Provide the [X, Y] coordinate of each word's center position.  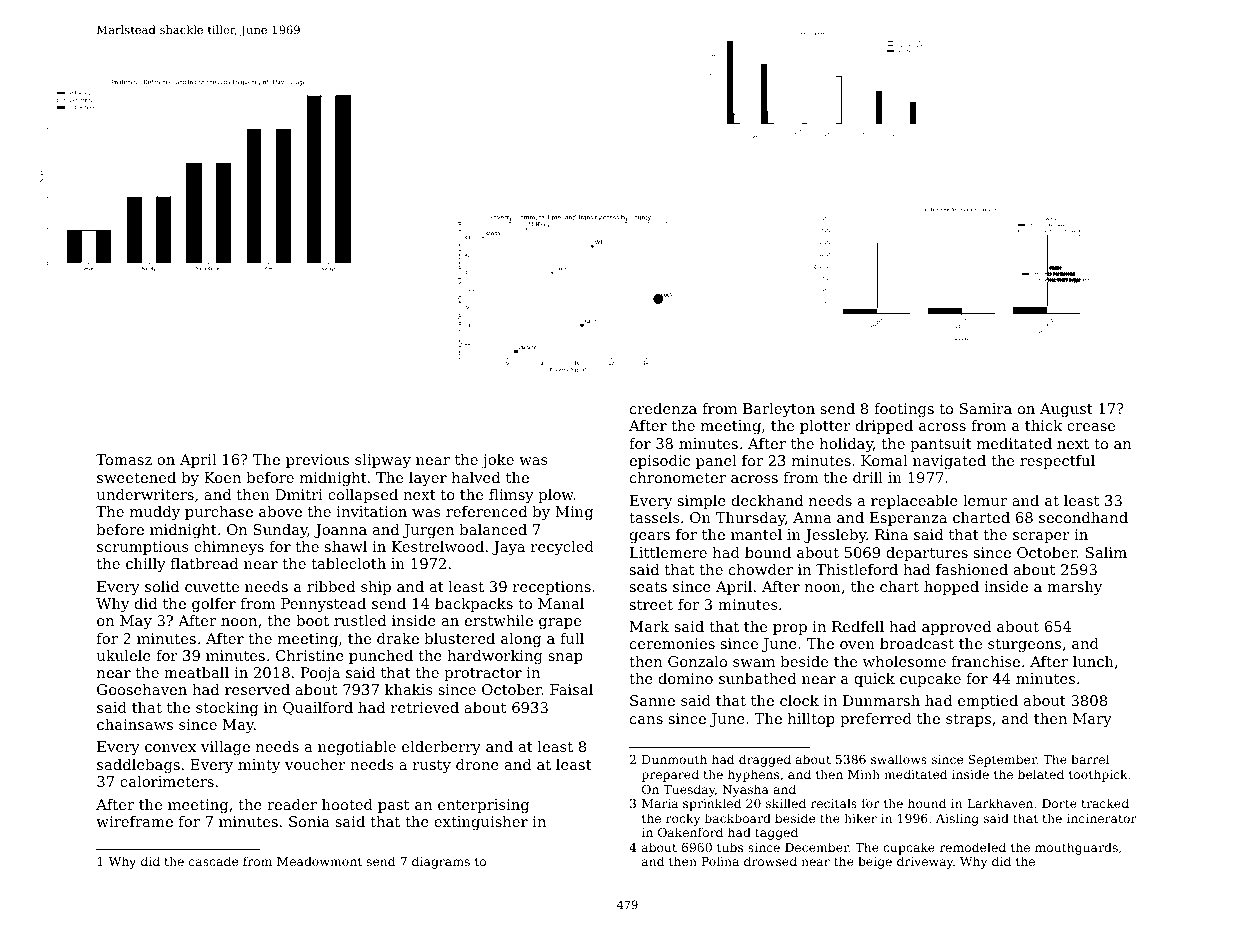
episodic [660, 462]
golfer [214, 605]
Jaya [508, 548]
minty [259, 766]
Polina [720, 861]
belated [1041, 774]
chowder [761, 569]
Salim [1106, 552]
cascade [213, 861]
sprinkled [712, 804]
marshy [1074, 588]
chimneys [229, 548]
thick [1043, 425]
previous [317, 461]
